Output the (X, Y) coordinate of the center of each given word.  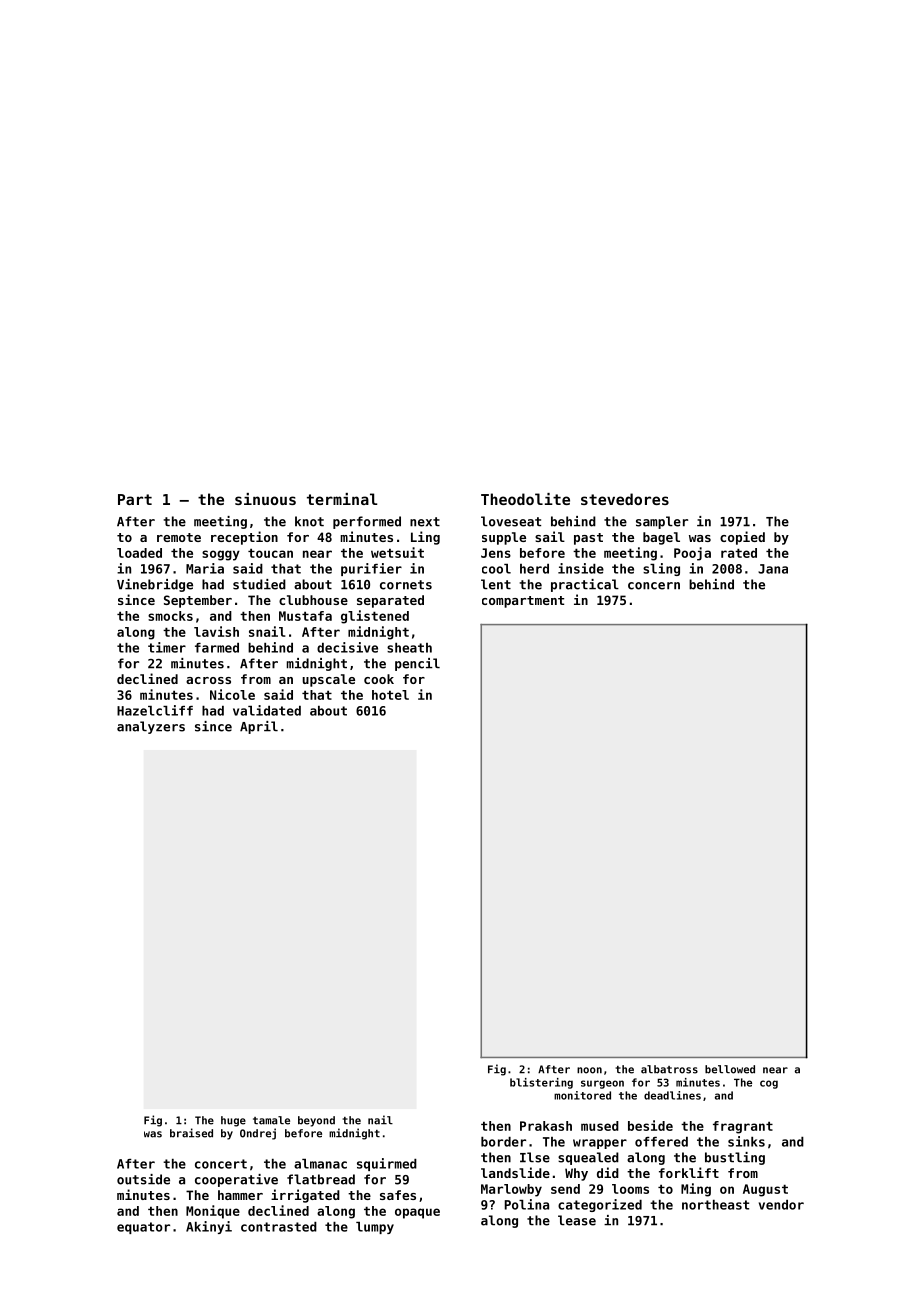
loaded (139, 553)
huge (233, 1121)
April (259, 727)
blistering (541, 1083)
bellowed (730, 1069)
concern (654, 586)
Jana (773, 569)
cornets (406, 585)
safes (398, 1195)
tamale (271, 1120)
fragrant (743, 1127)
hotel (390, 695)
